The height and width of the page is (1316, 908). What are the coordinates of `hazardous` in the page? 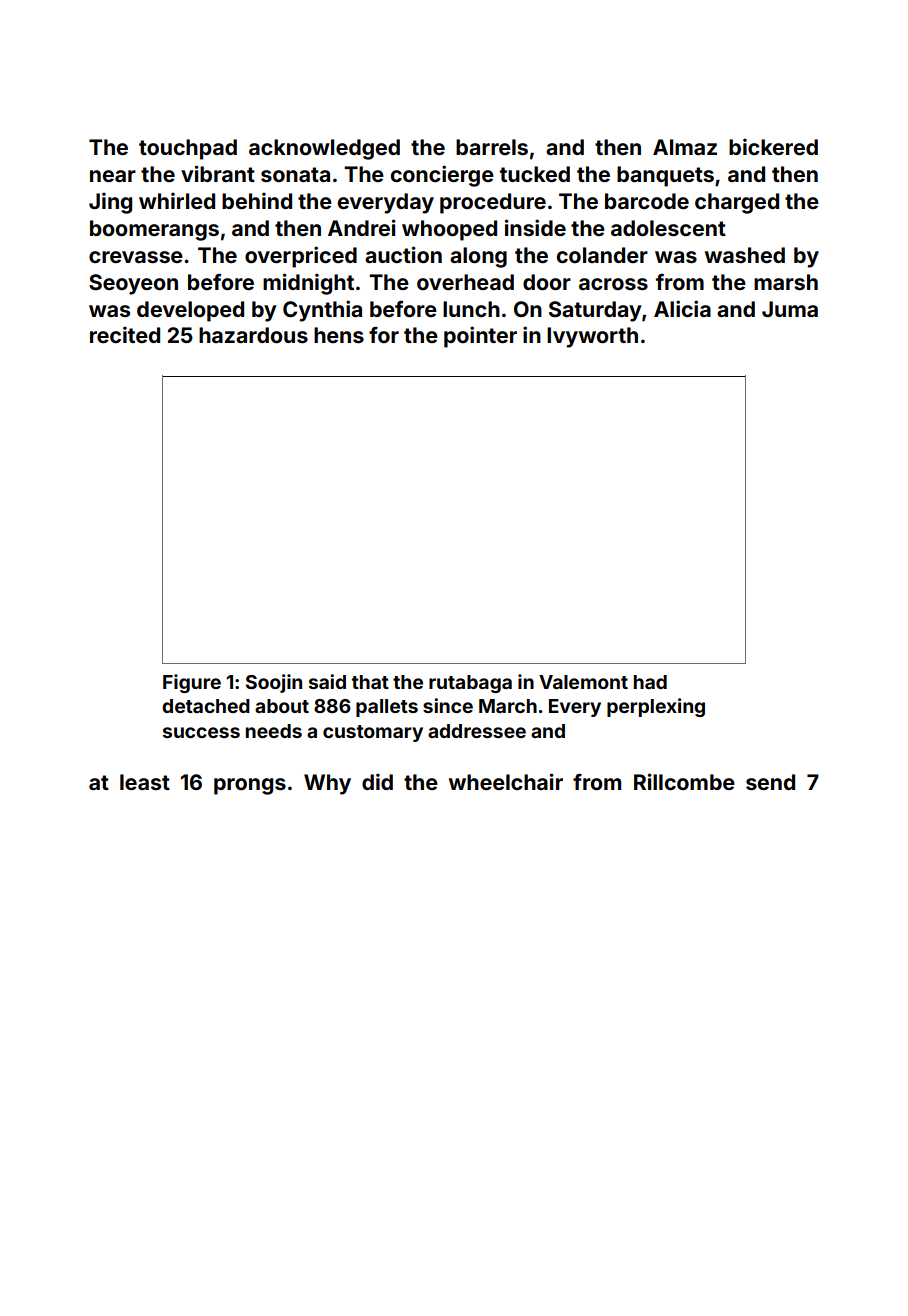 It's located at (253, 335).
